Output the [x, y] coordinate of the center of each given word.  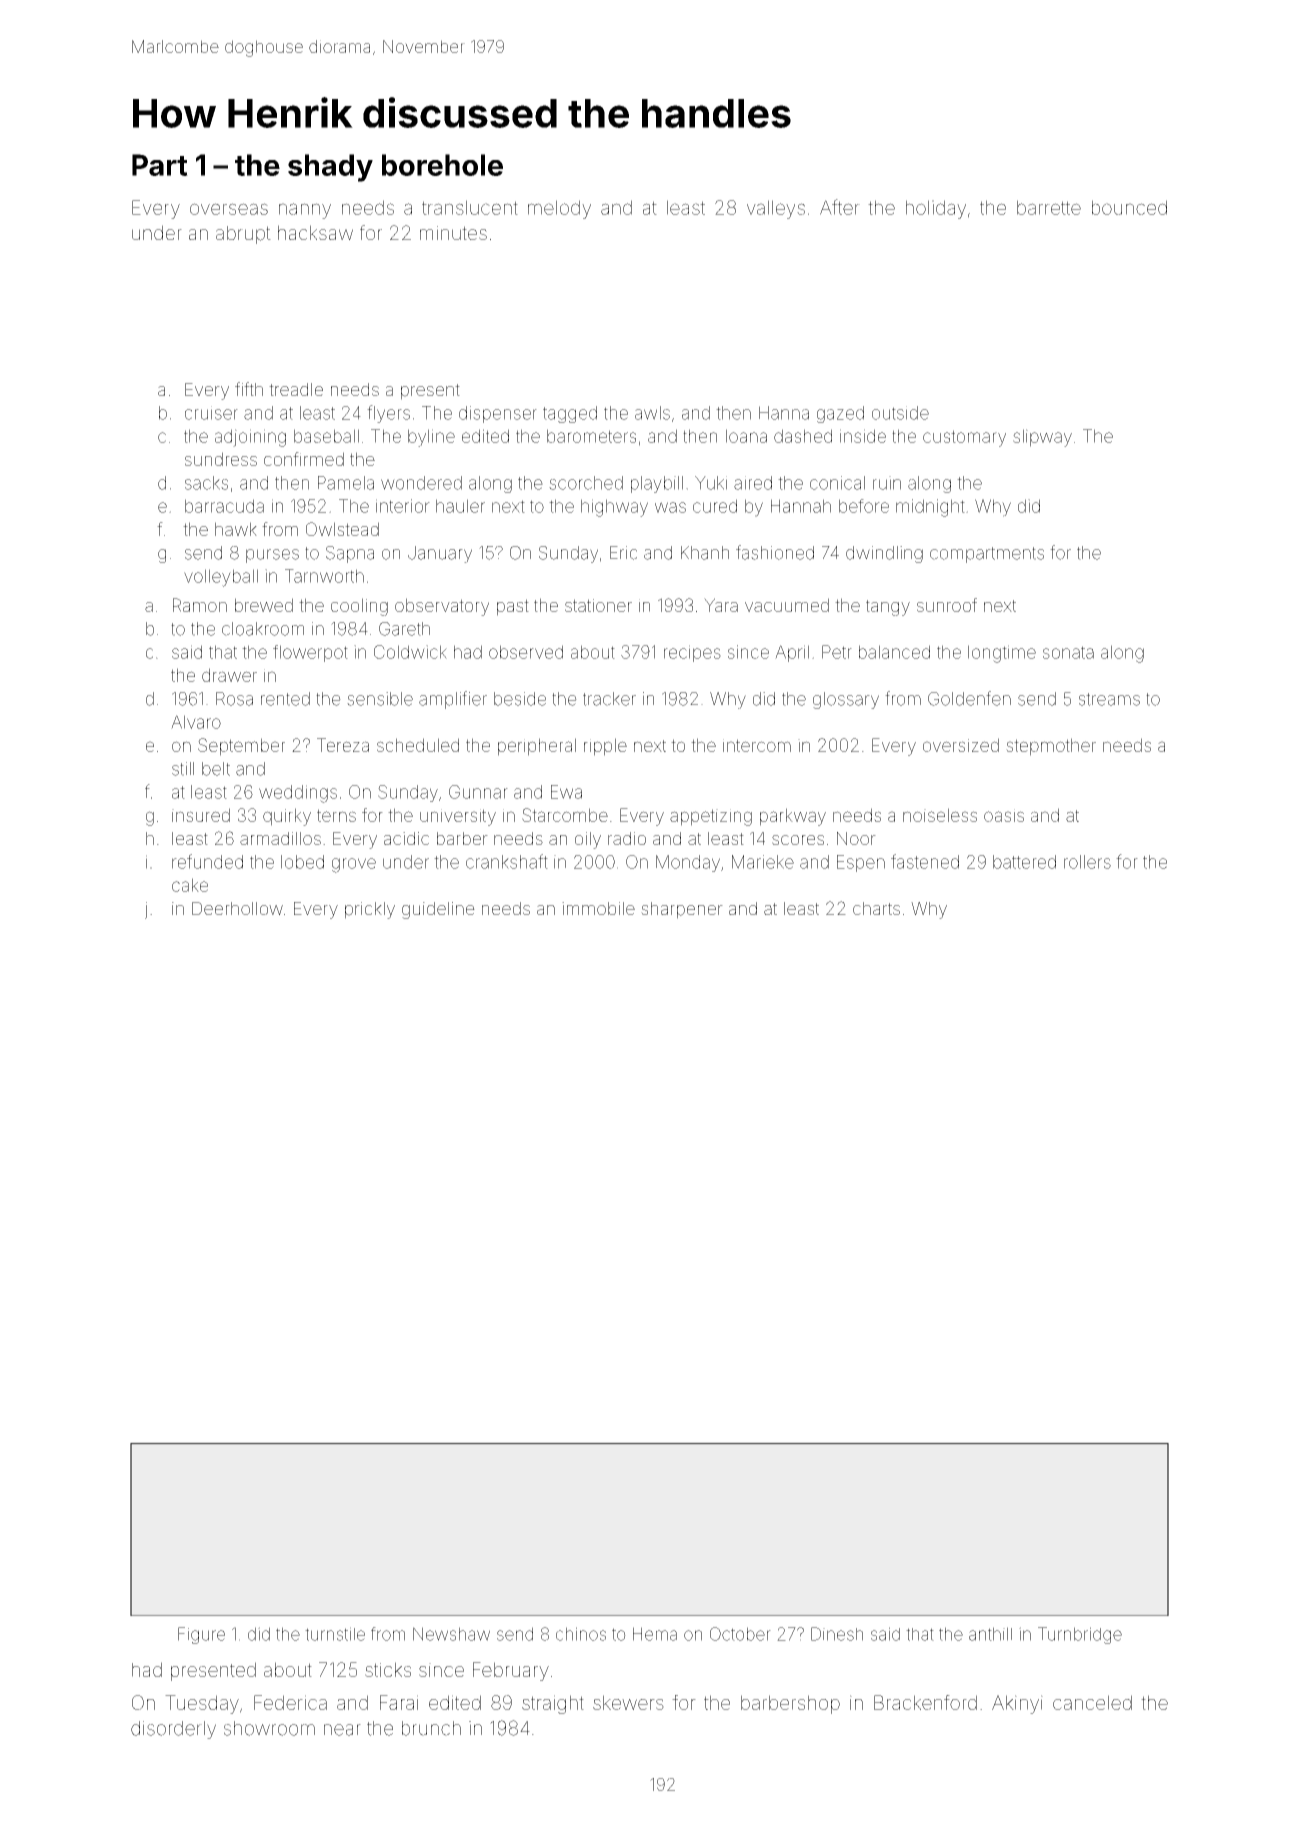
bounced [1129, 207]
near [342, 1730]
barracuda [224, 506]
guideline [438, 910]
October [740, 1634]
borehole [442, 165]
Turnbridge [1080, 1635]
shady [330, 168]
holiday [936, 209]
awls [652, 413]
